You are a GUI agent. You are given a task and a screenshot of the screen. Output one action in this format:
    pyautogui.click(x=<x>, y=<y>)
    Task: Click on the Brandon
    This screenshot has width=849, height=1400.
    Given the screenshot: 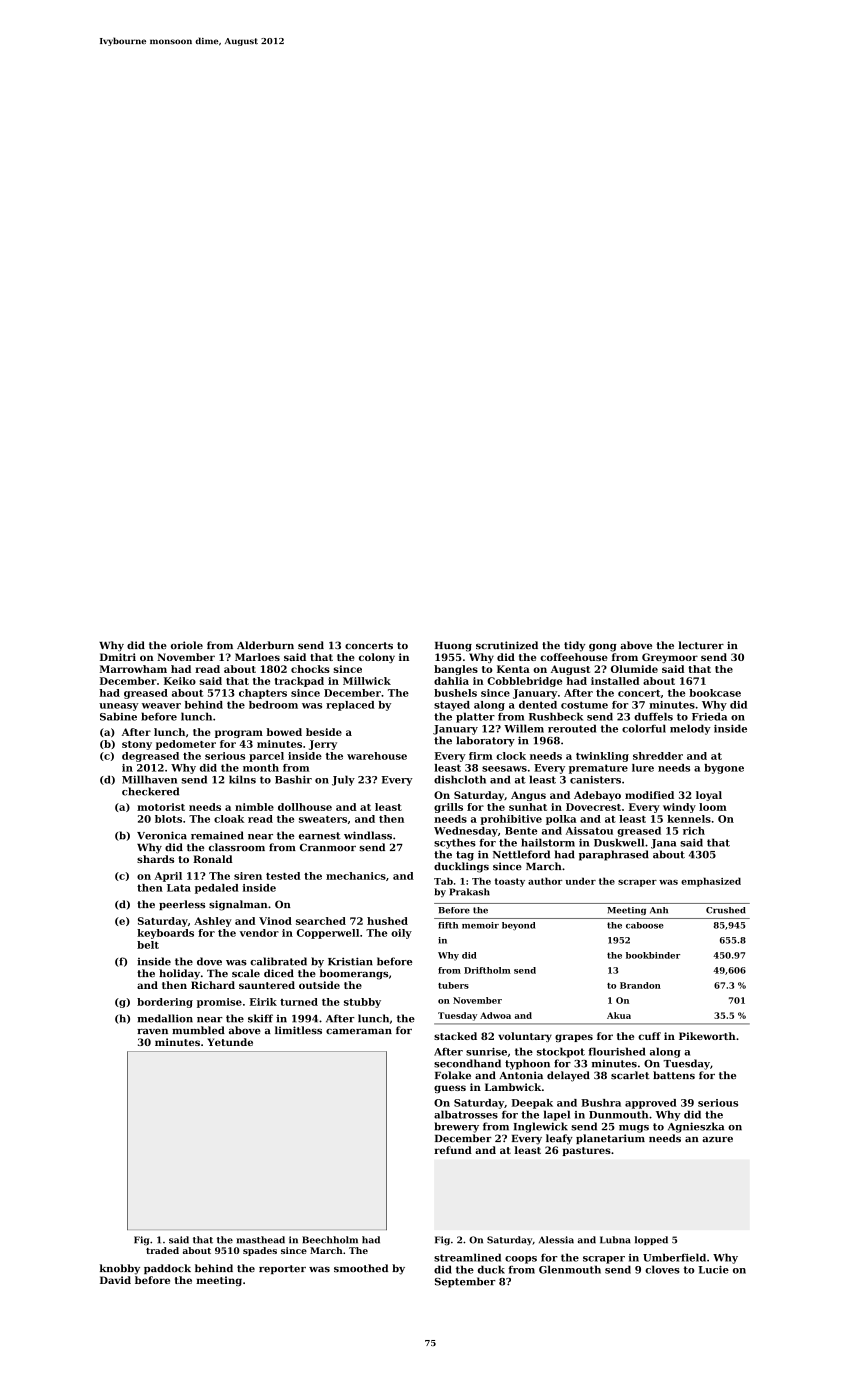 What is the action you would take?
    pyautogui.click(x=640, y=985)
